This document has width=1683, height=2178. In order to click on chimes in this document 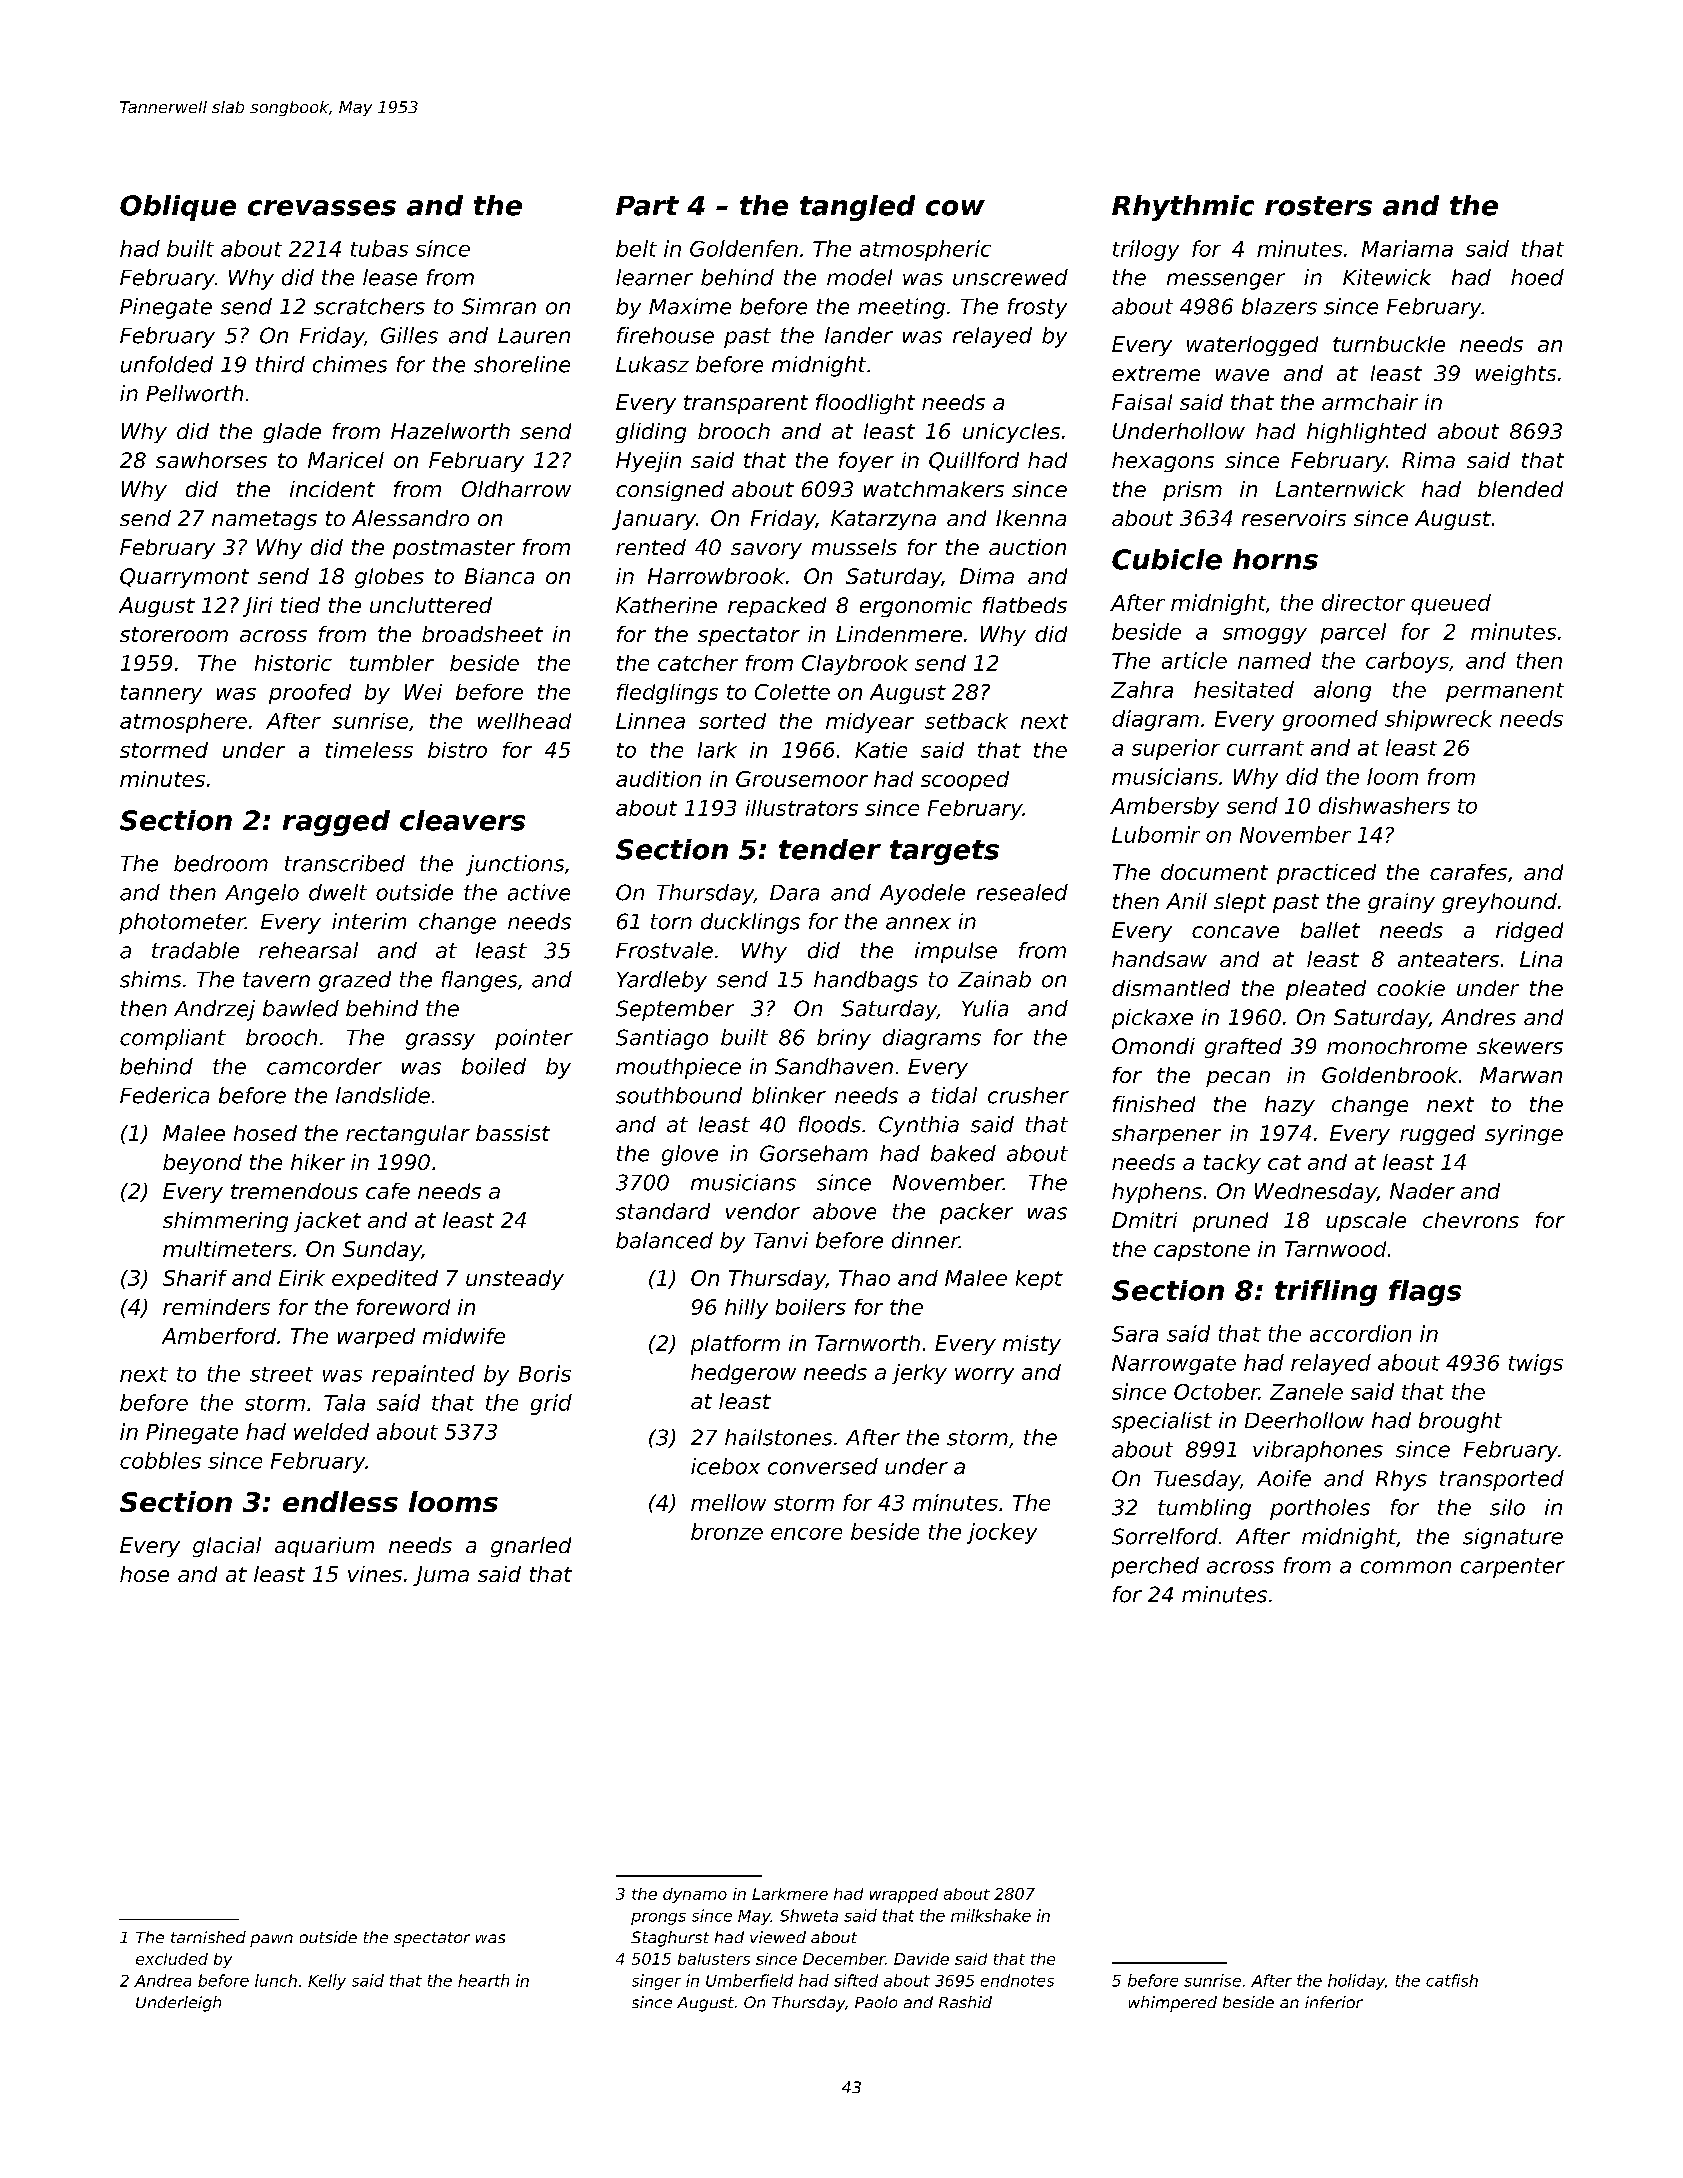, I will do `click(350, 364)`.
